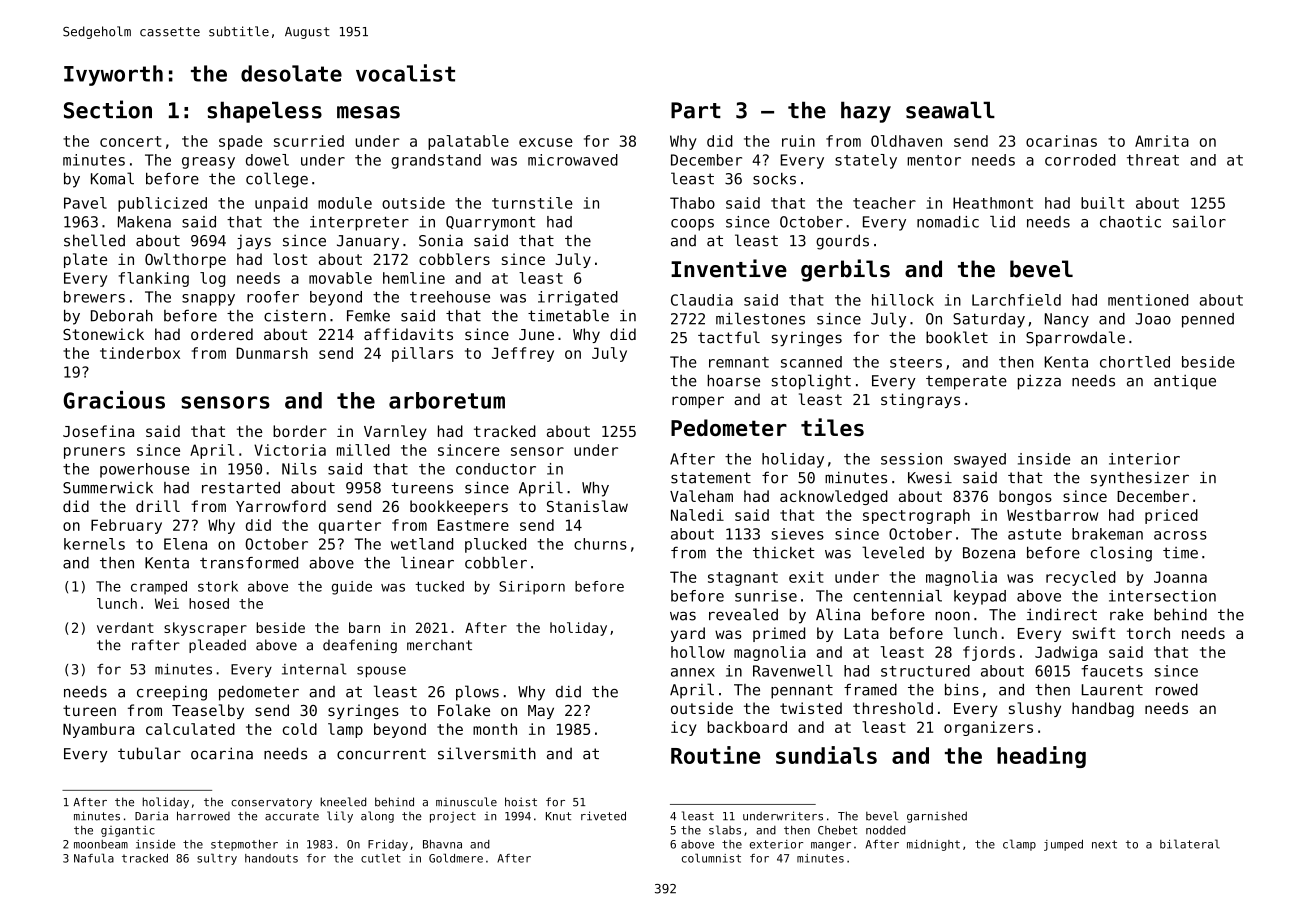 This page has height=924, width=1308. I want to click on columnist, so click(711, 858).
